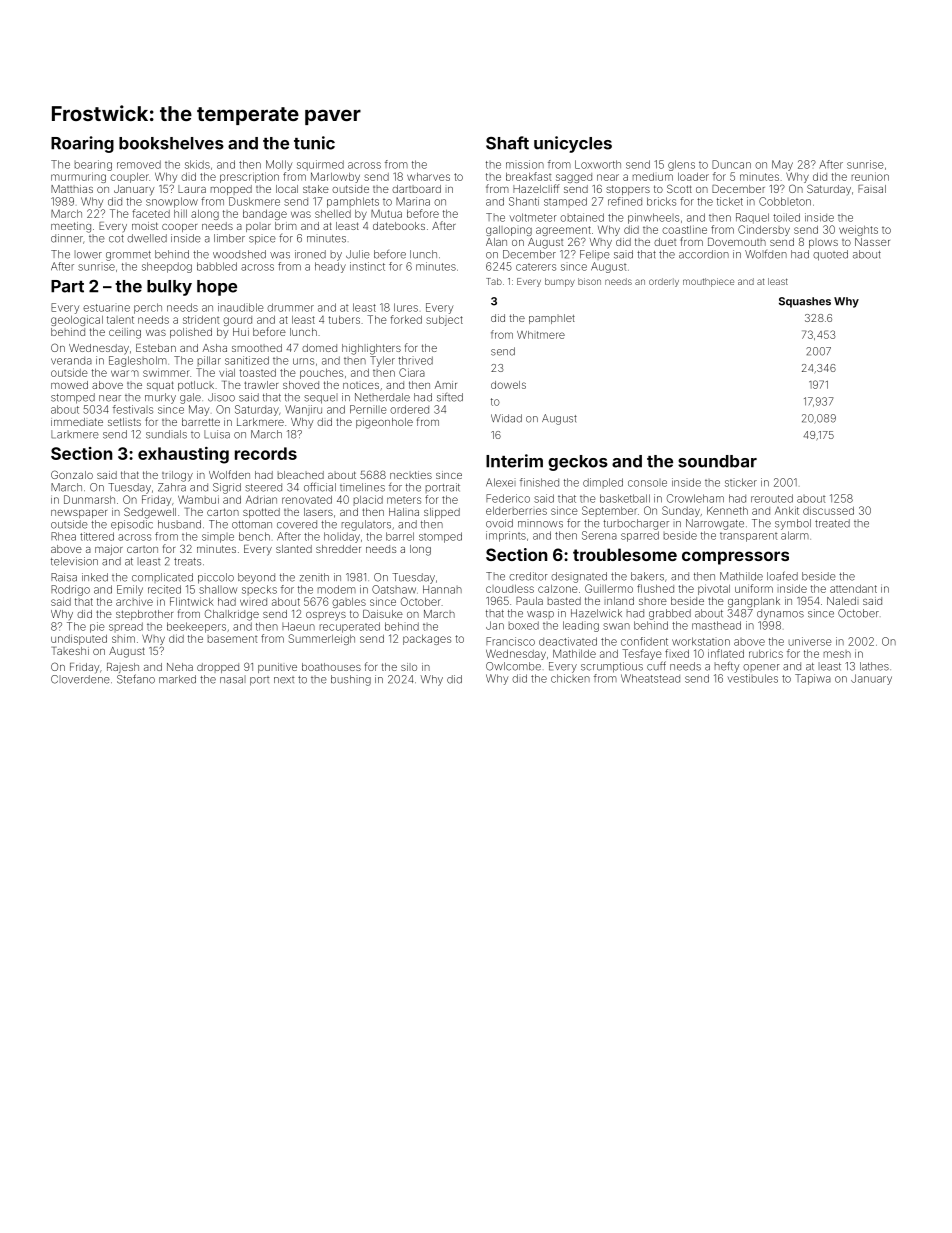  What do you see at coordinates (650, 678) in the screenshot?
I see `Wheatstead` at bounding box center [650, 678].
